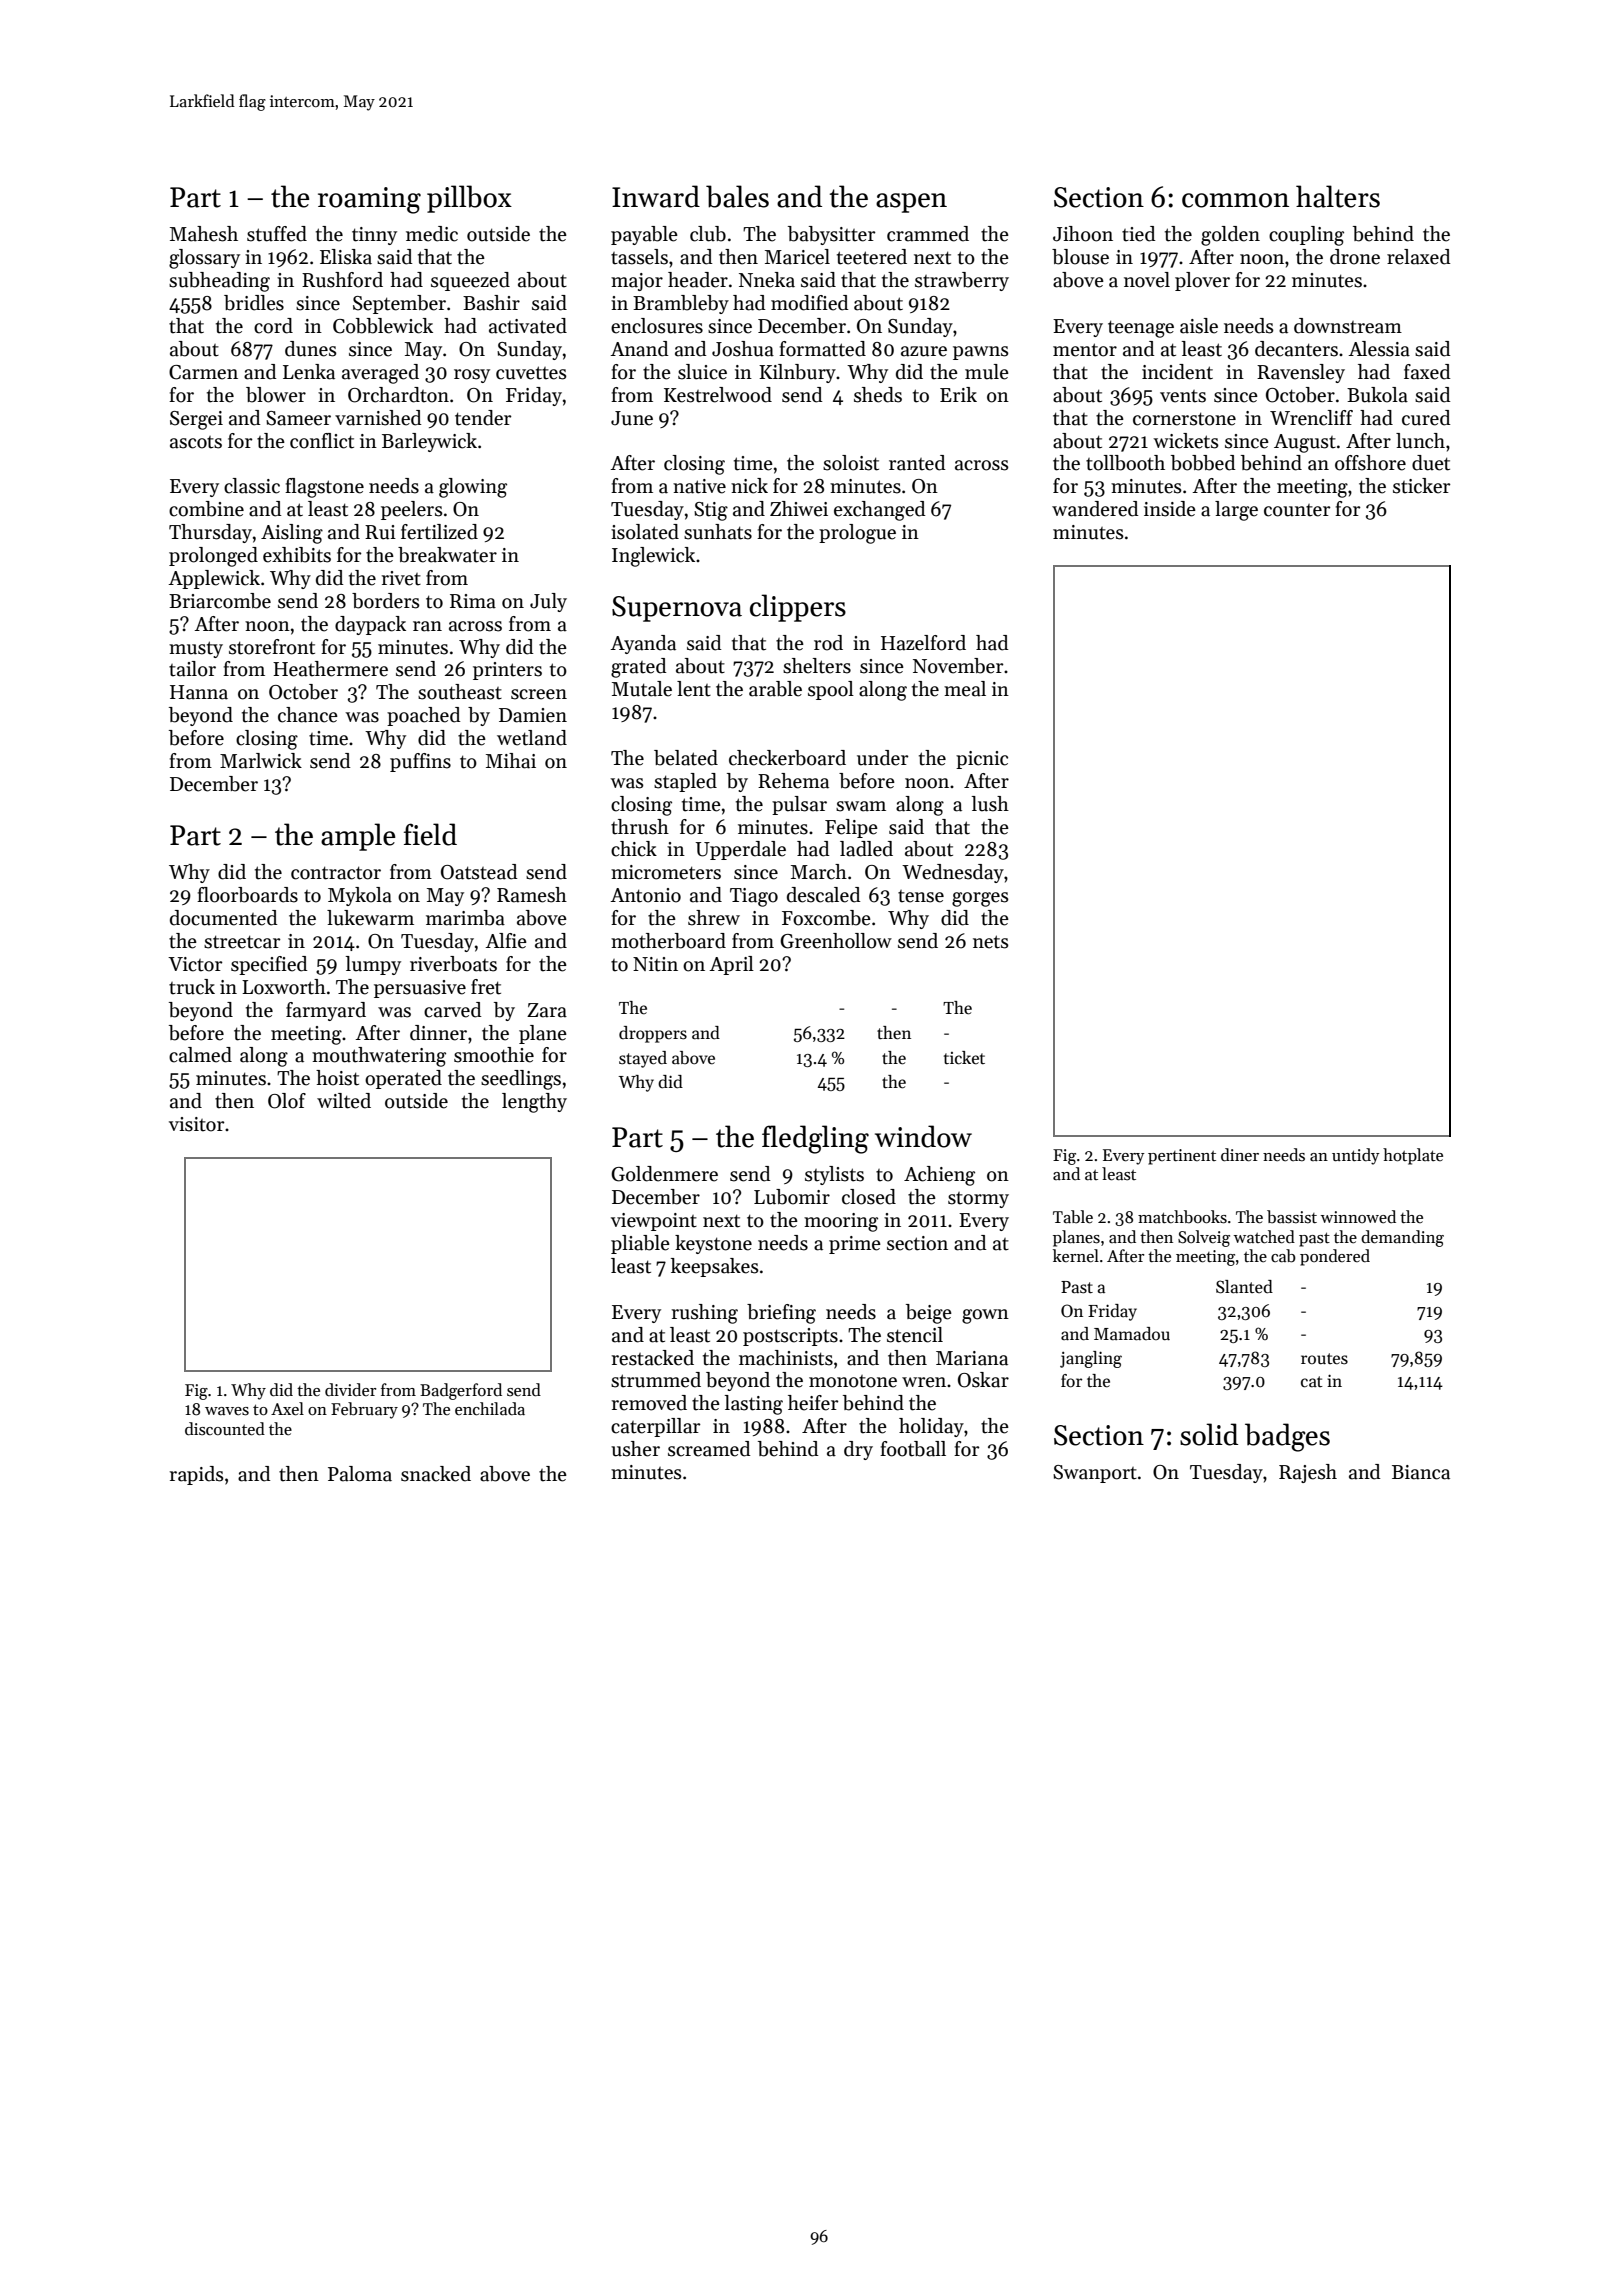 The image size is (1620, 2292). Describe the element at coordinates (203, 372) in the page. I see `Carmen` at that location.
